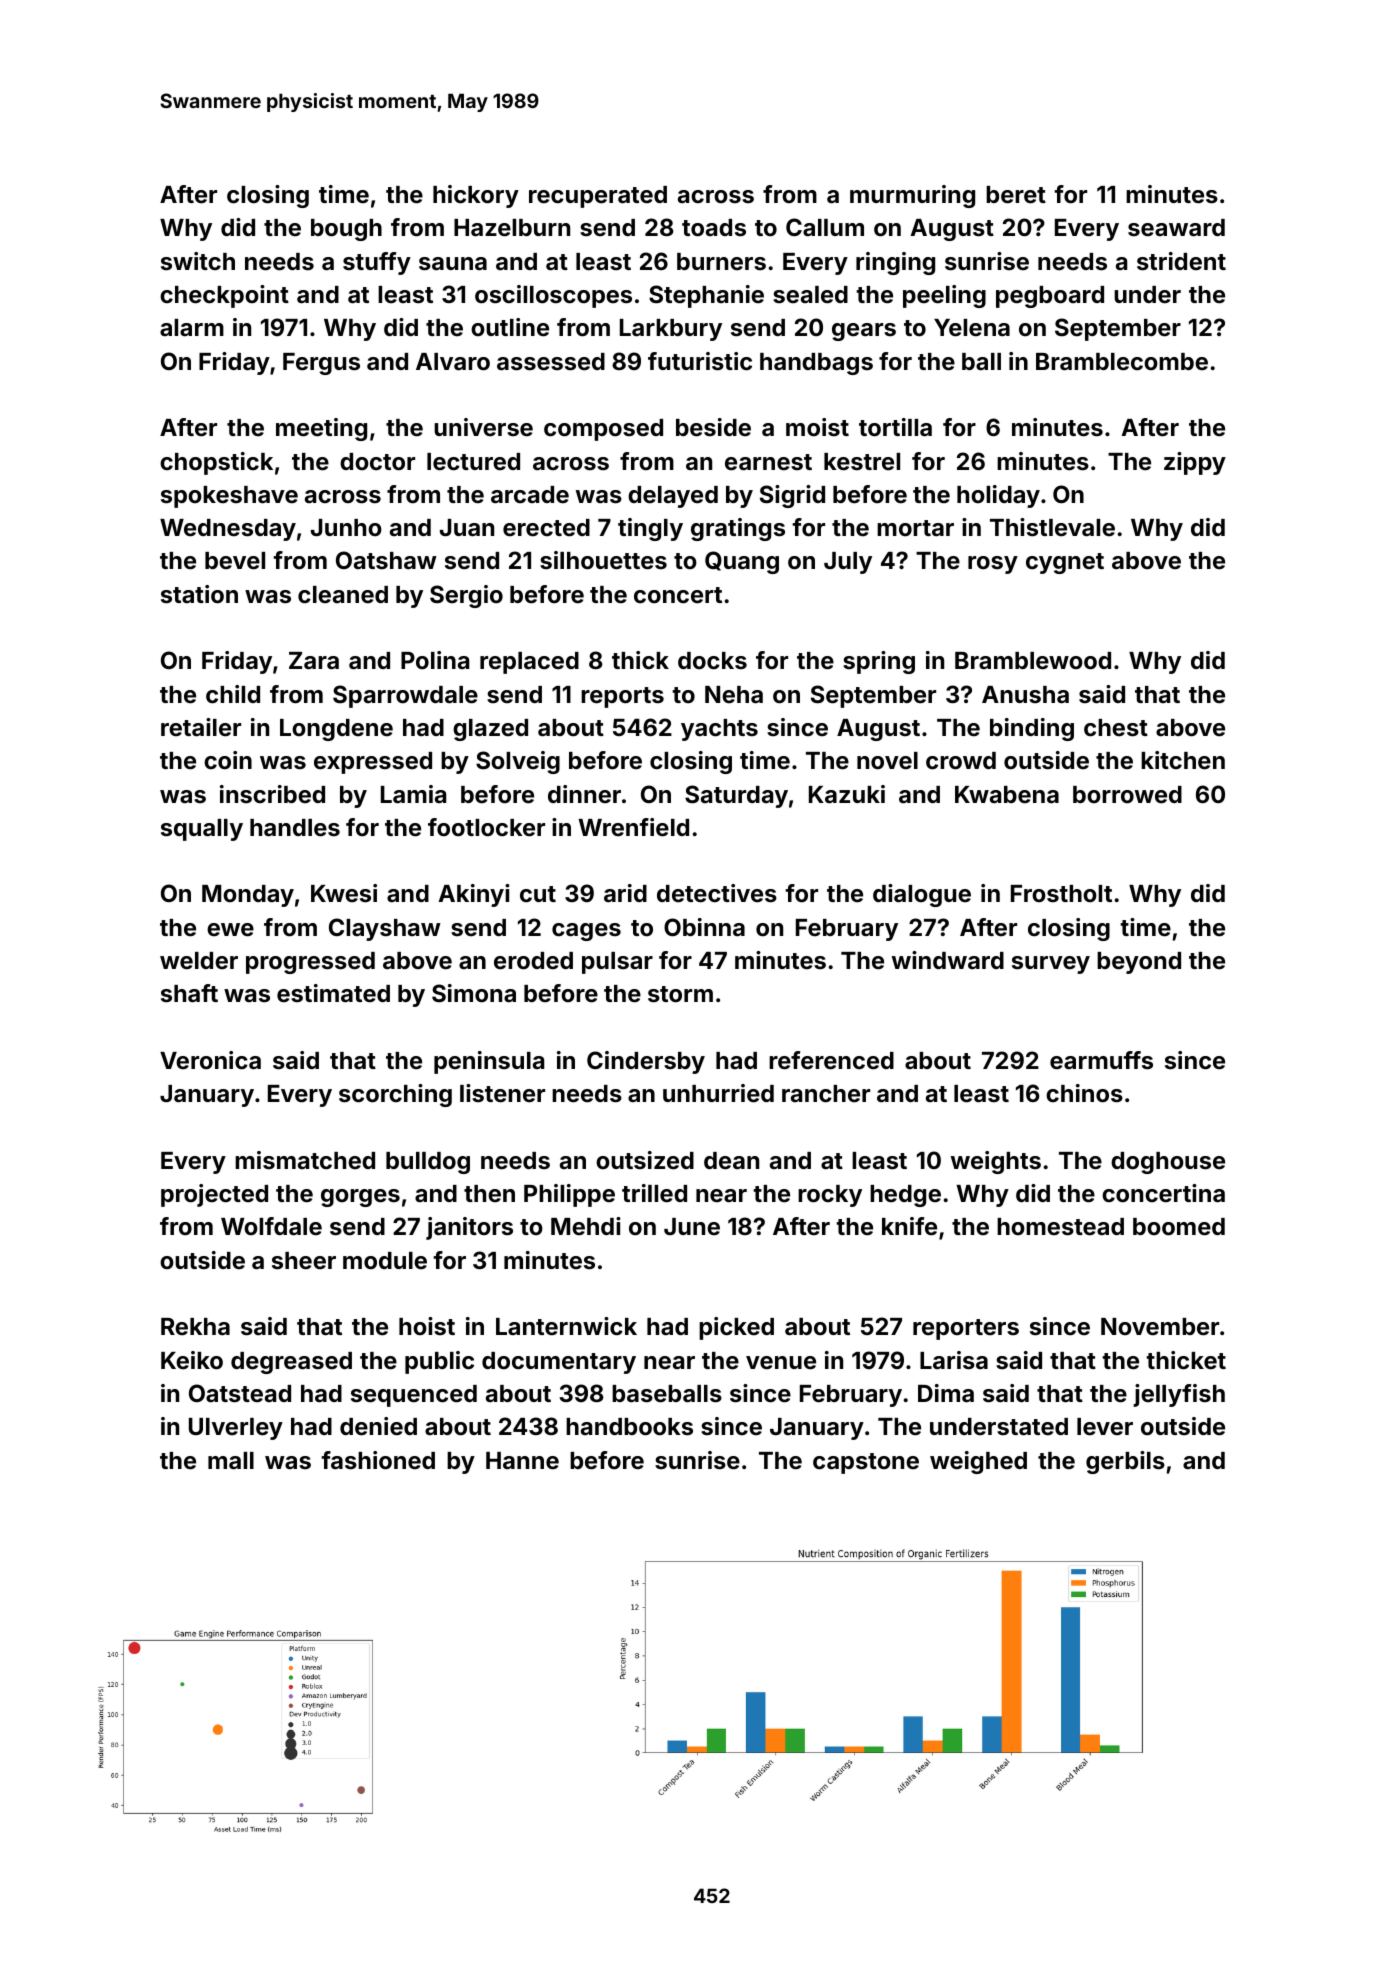 The image size is (1386, 1969). What do you see at coordinates (413, 794) in the image?
I see `Lamia` at bounding box center [413, 794].
